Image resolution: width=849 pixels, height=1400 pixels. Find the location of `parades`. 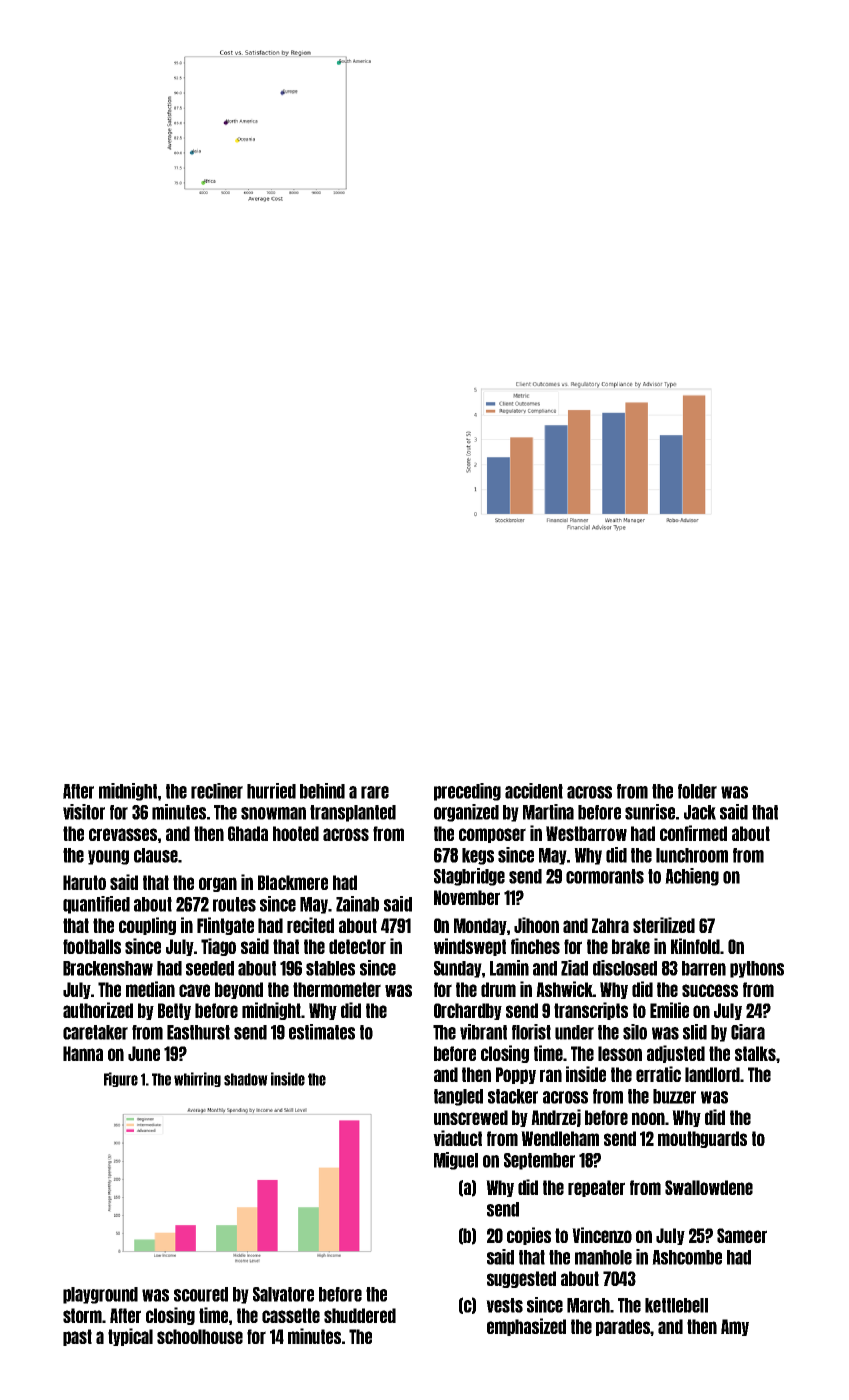

parades is located at coordinates (623, 1327).
